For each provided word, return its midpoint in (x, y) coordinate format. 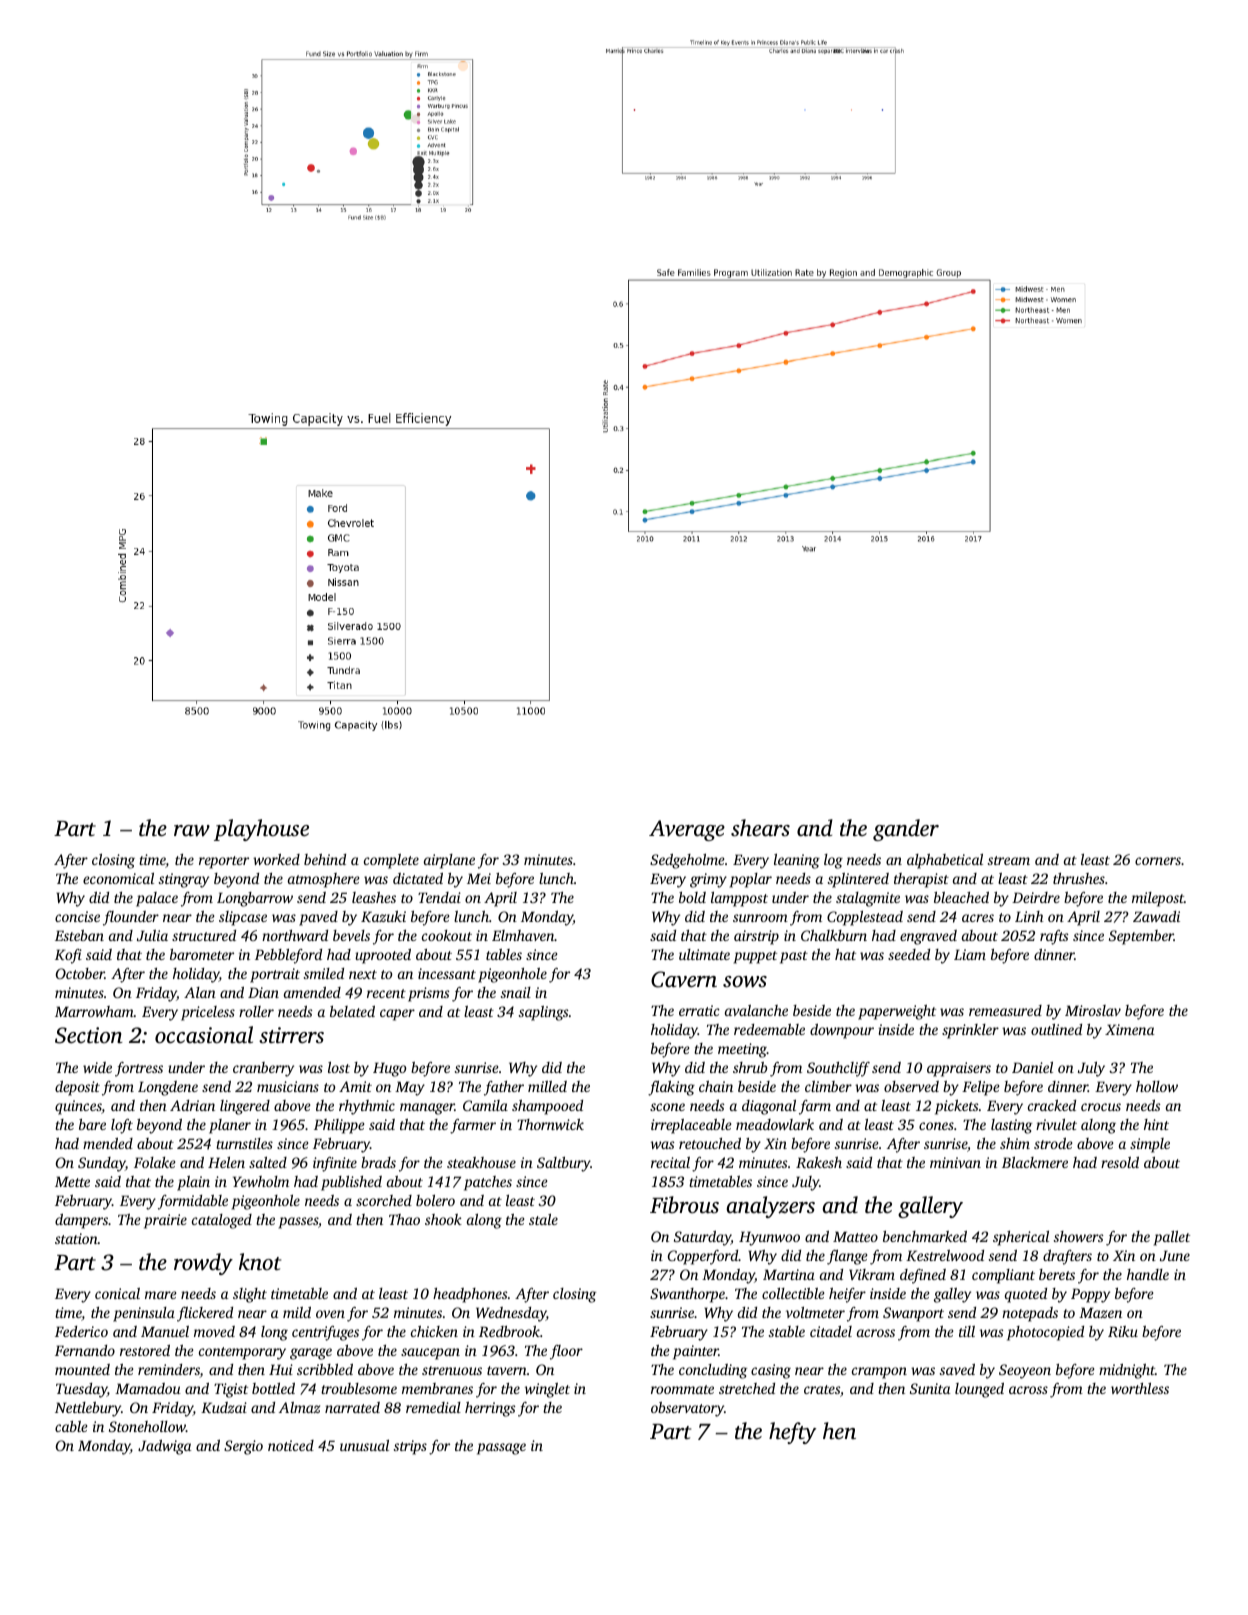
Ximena (1129, 1029)
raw (192, 831)
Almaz (299, 1407)
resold (1120, 1162)
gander (906, 830)
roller (256, 1011)
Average (687, 830)
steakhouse (481, 1162)
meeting (742, 1050)
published (351, 1183)
